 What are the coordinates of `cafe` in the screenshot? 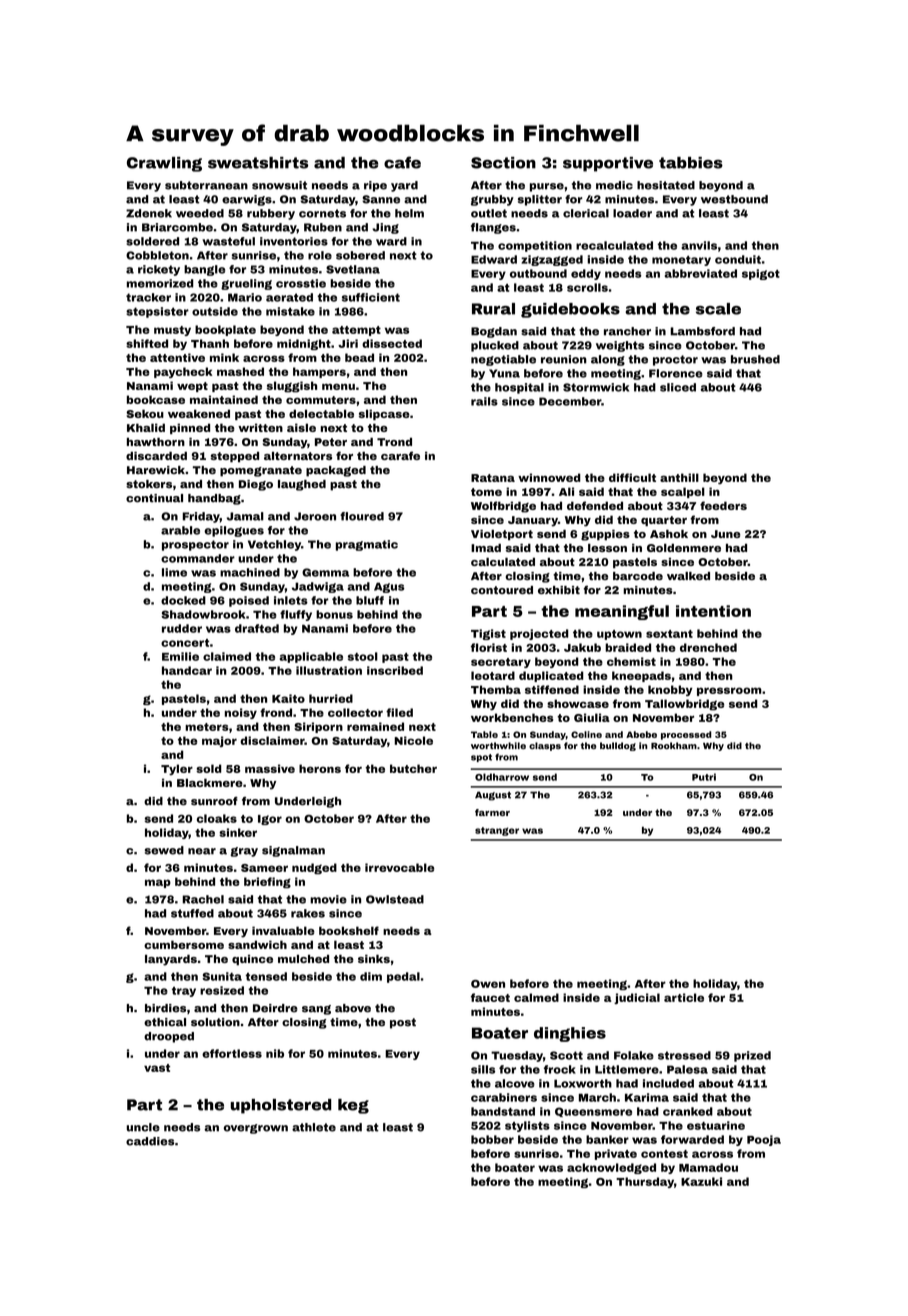 It's located at (402, 162).
